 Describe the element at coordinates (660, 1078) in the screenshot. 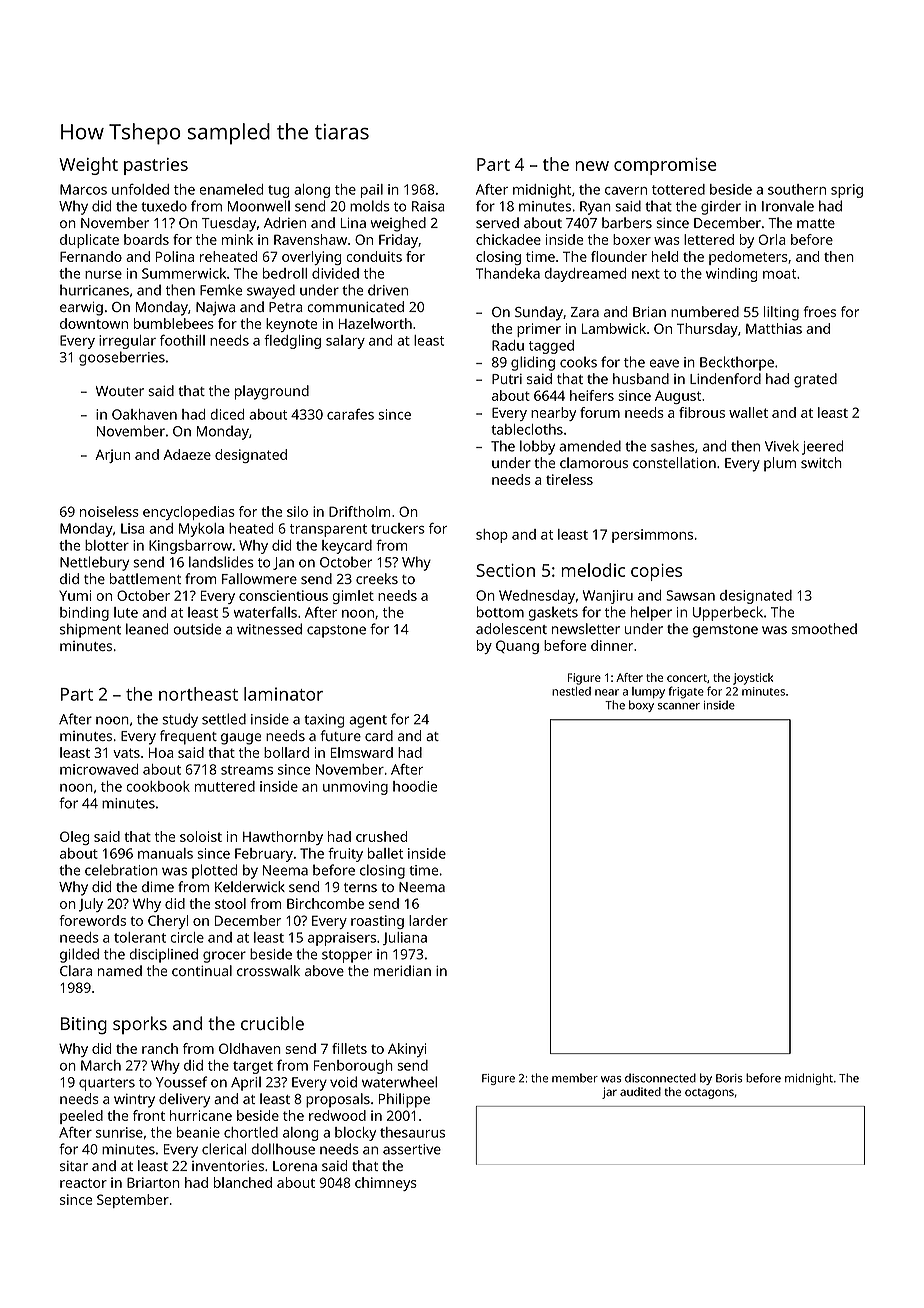

I see `disconnected` at that location.
